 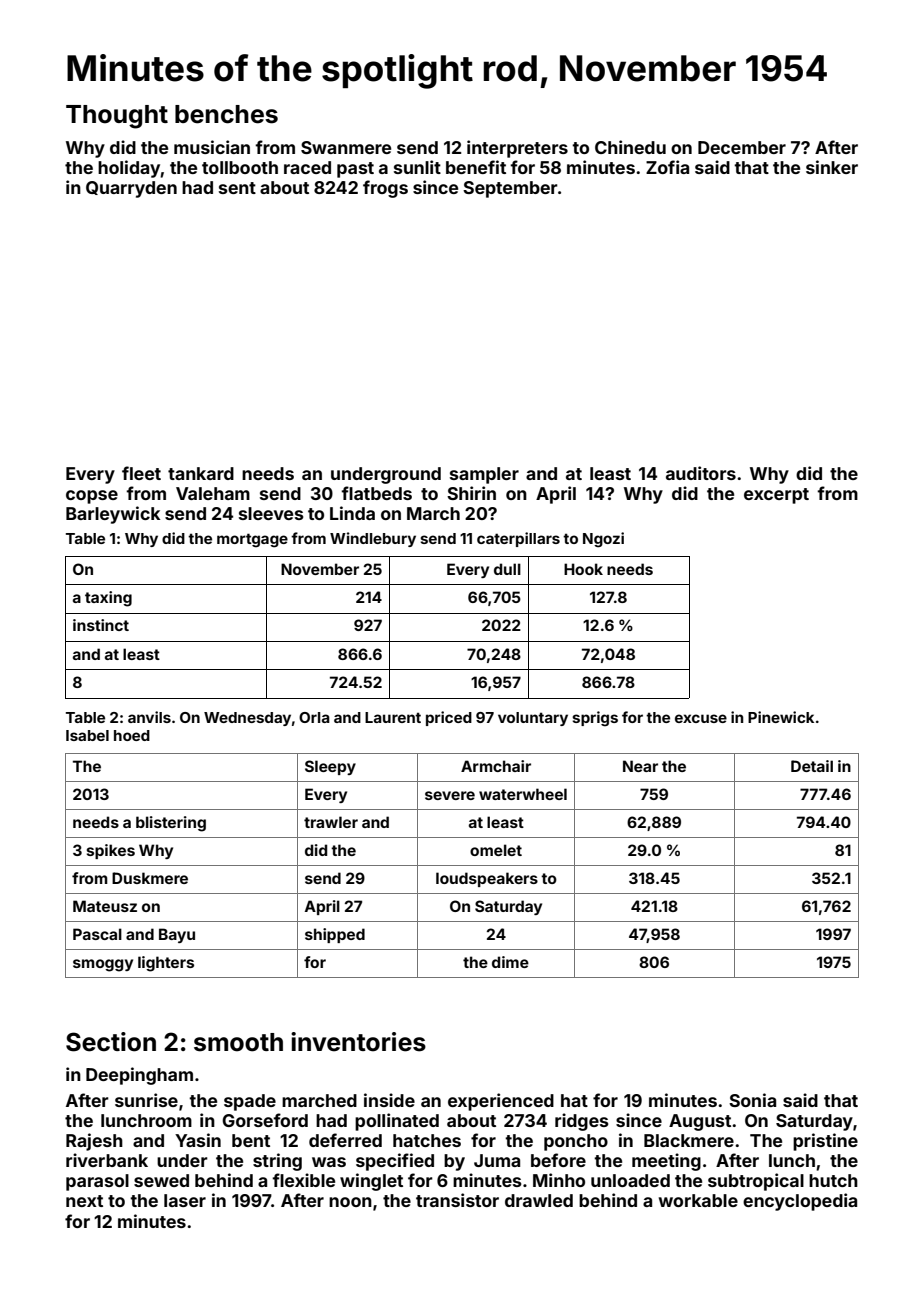 I want to click on musician, so click(x=212, y=147).
